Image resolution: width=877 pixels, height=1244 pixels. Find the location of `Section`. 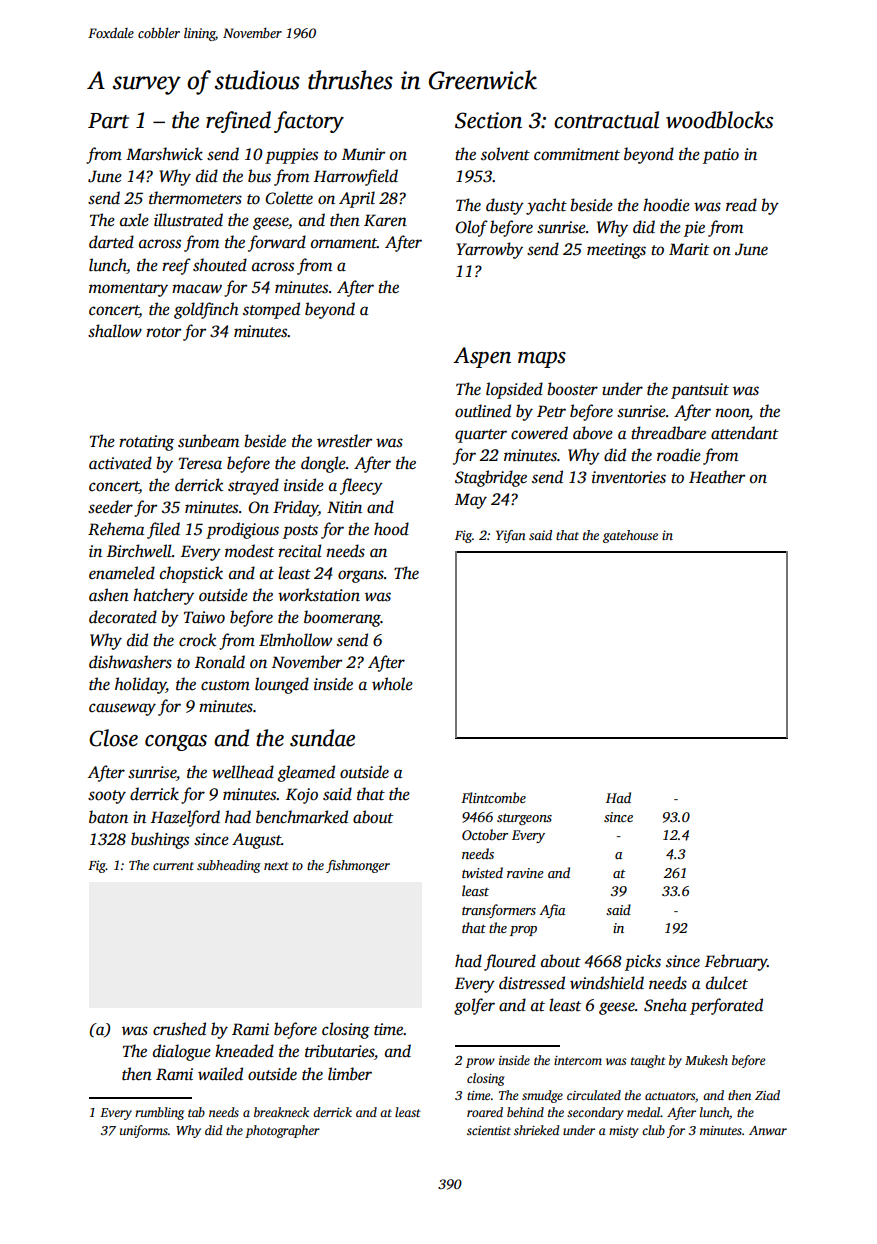

Section is located at coordinates (488, 120).
